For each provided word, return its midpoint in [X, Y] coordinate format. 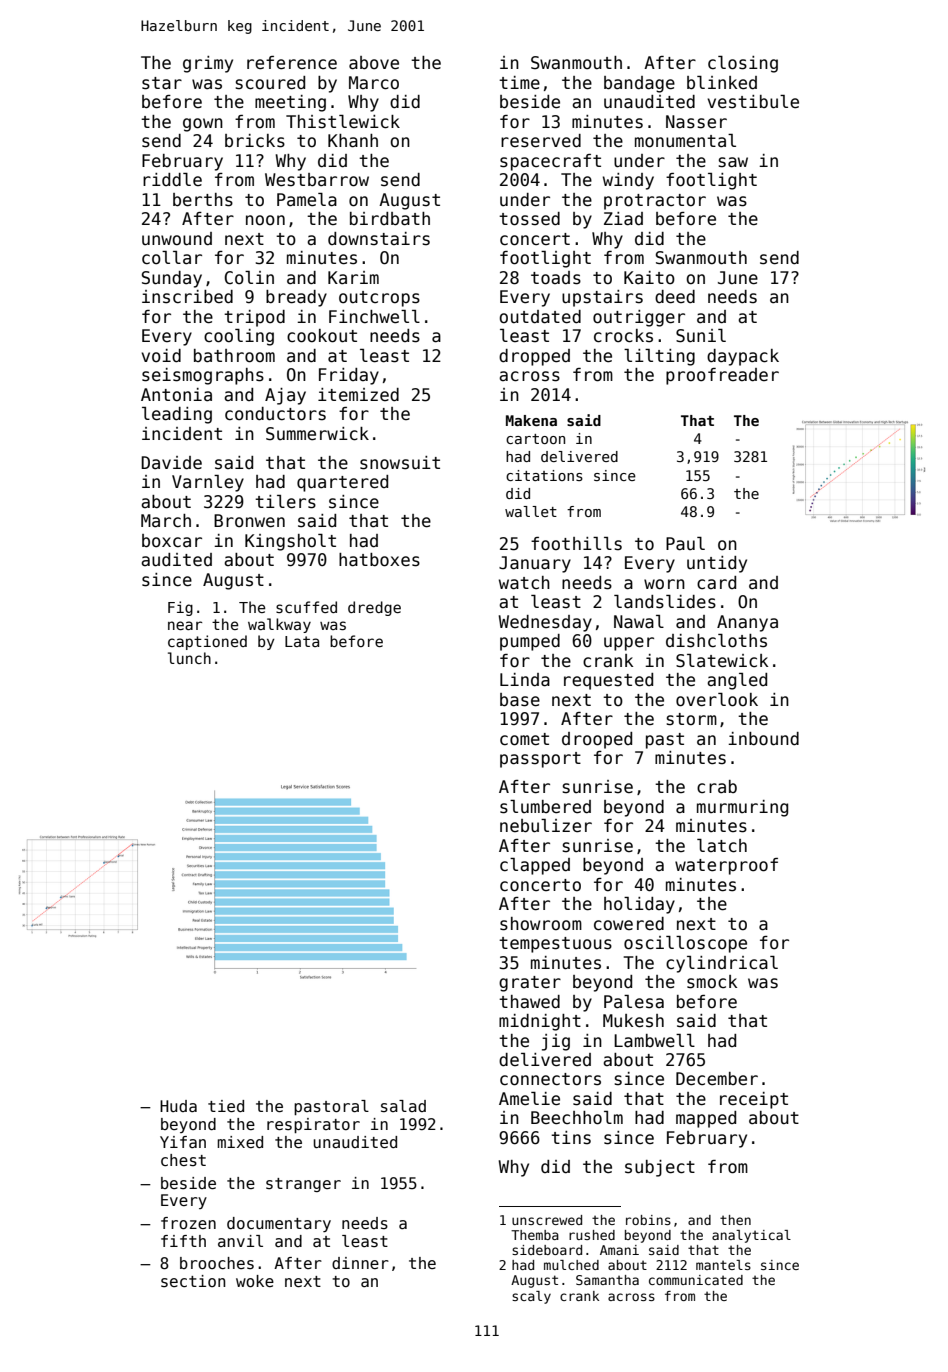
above [374, 63]
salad [403, 1106]
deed [675, 297]
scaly [531, 1297]
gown [203, 125]
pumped [530, 642]
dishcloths [716, 641]
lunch [189, 658]
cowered [629, 924]
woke [255, 1281]
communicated [696, 1280]
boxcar [172, 541]
